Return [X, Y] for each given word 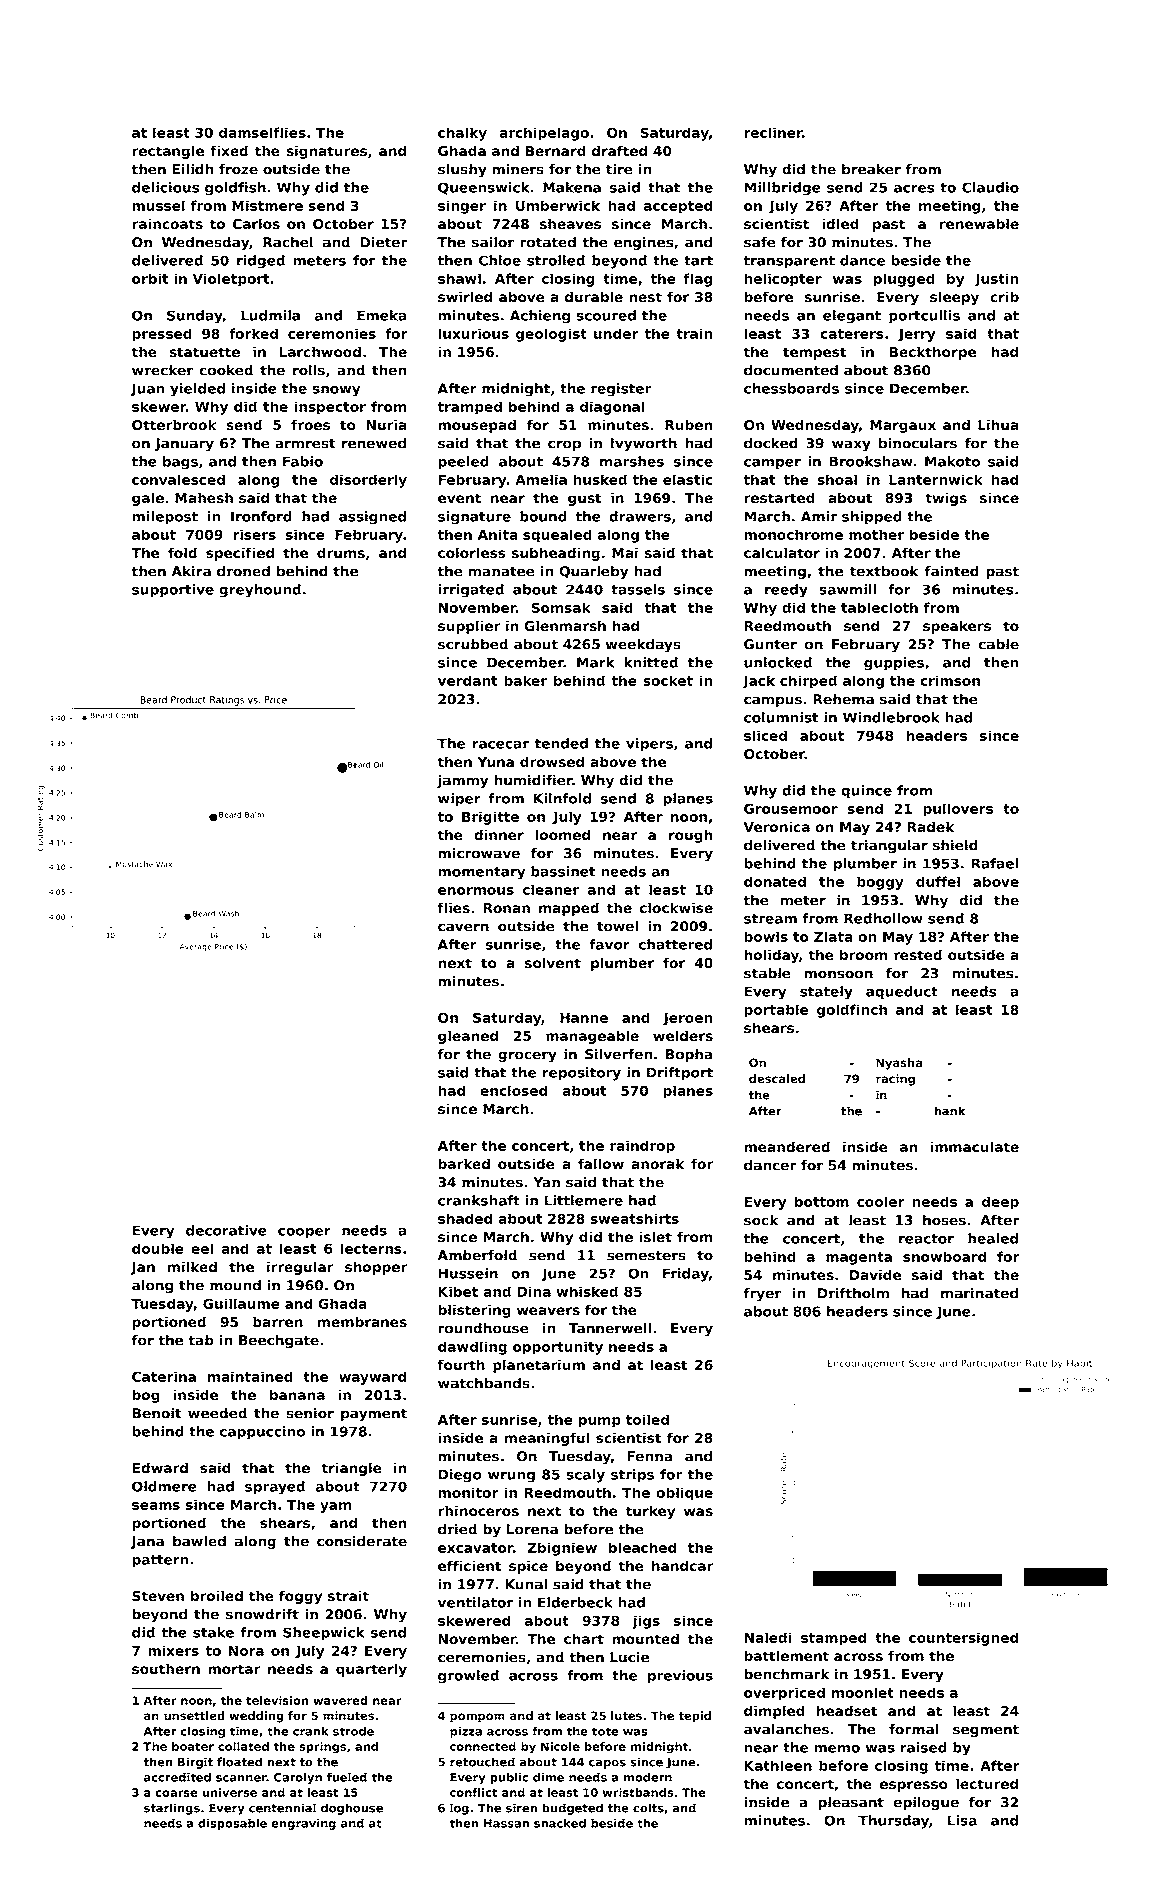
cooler [881, 1201]
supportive [173, 591]
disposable [232, 1824]
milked [192, 1266]
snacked [560, 1823]
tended [561, 743]
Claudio [990, 187]
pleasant [851, 1803]
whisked [587, 1291]
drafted [619, 150]
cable [998, 644]
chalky [462, 134]
